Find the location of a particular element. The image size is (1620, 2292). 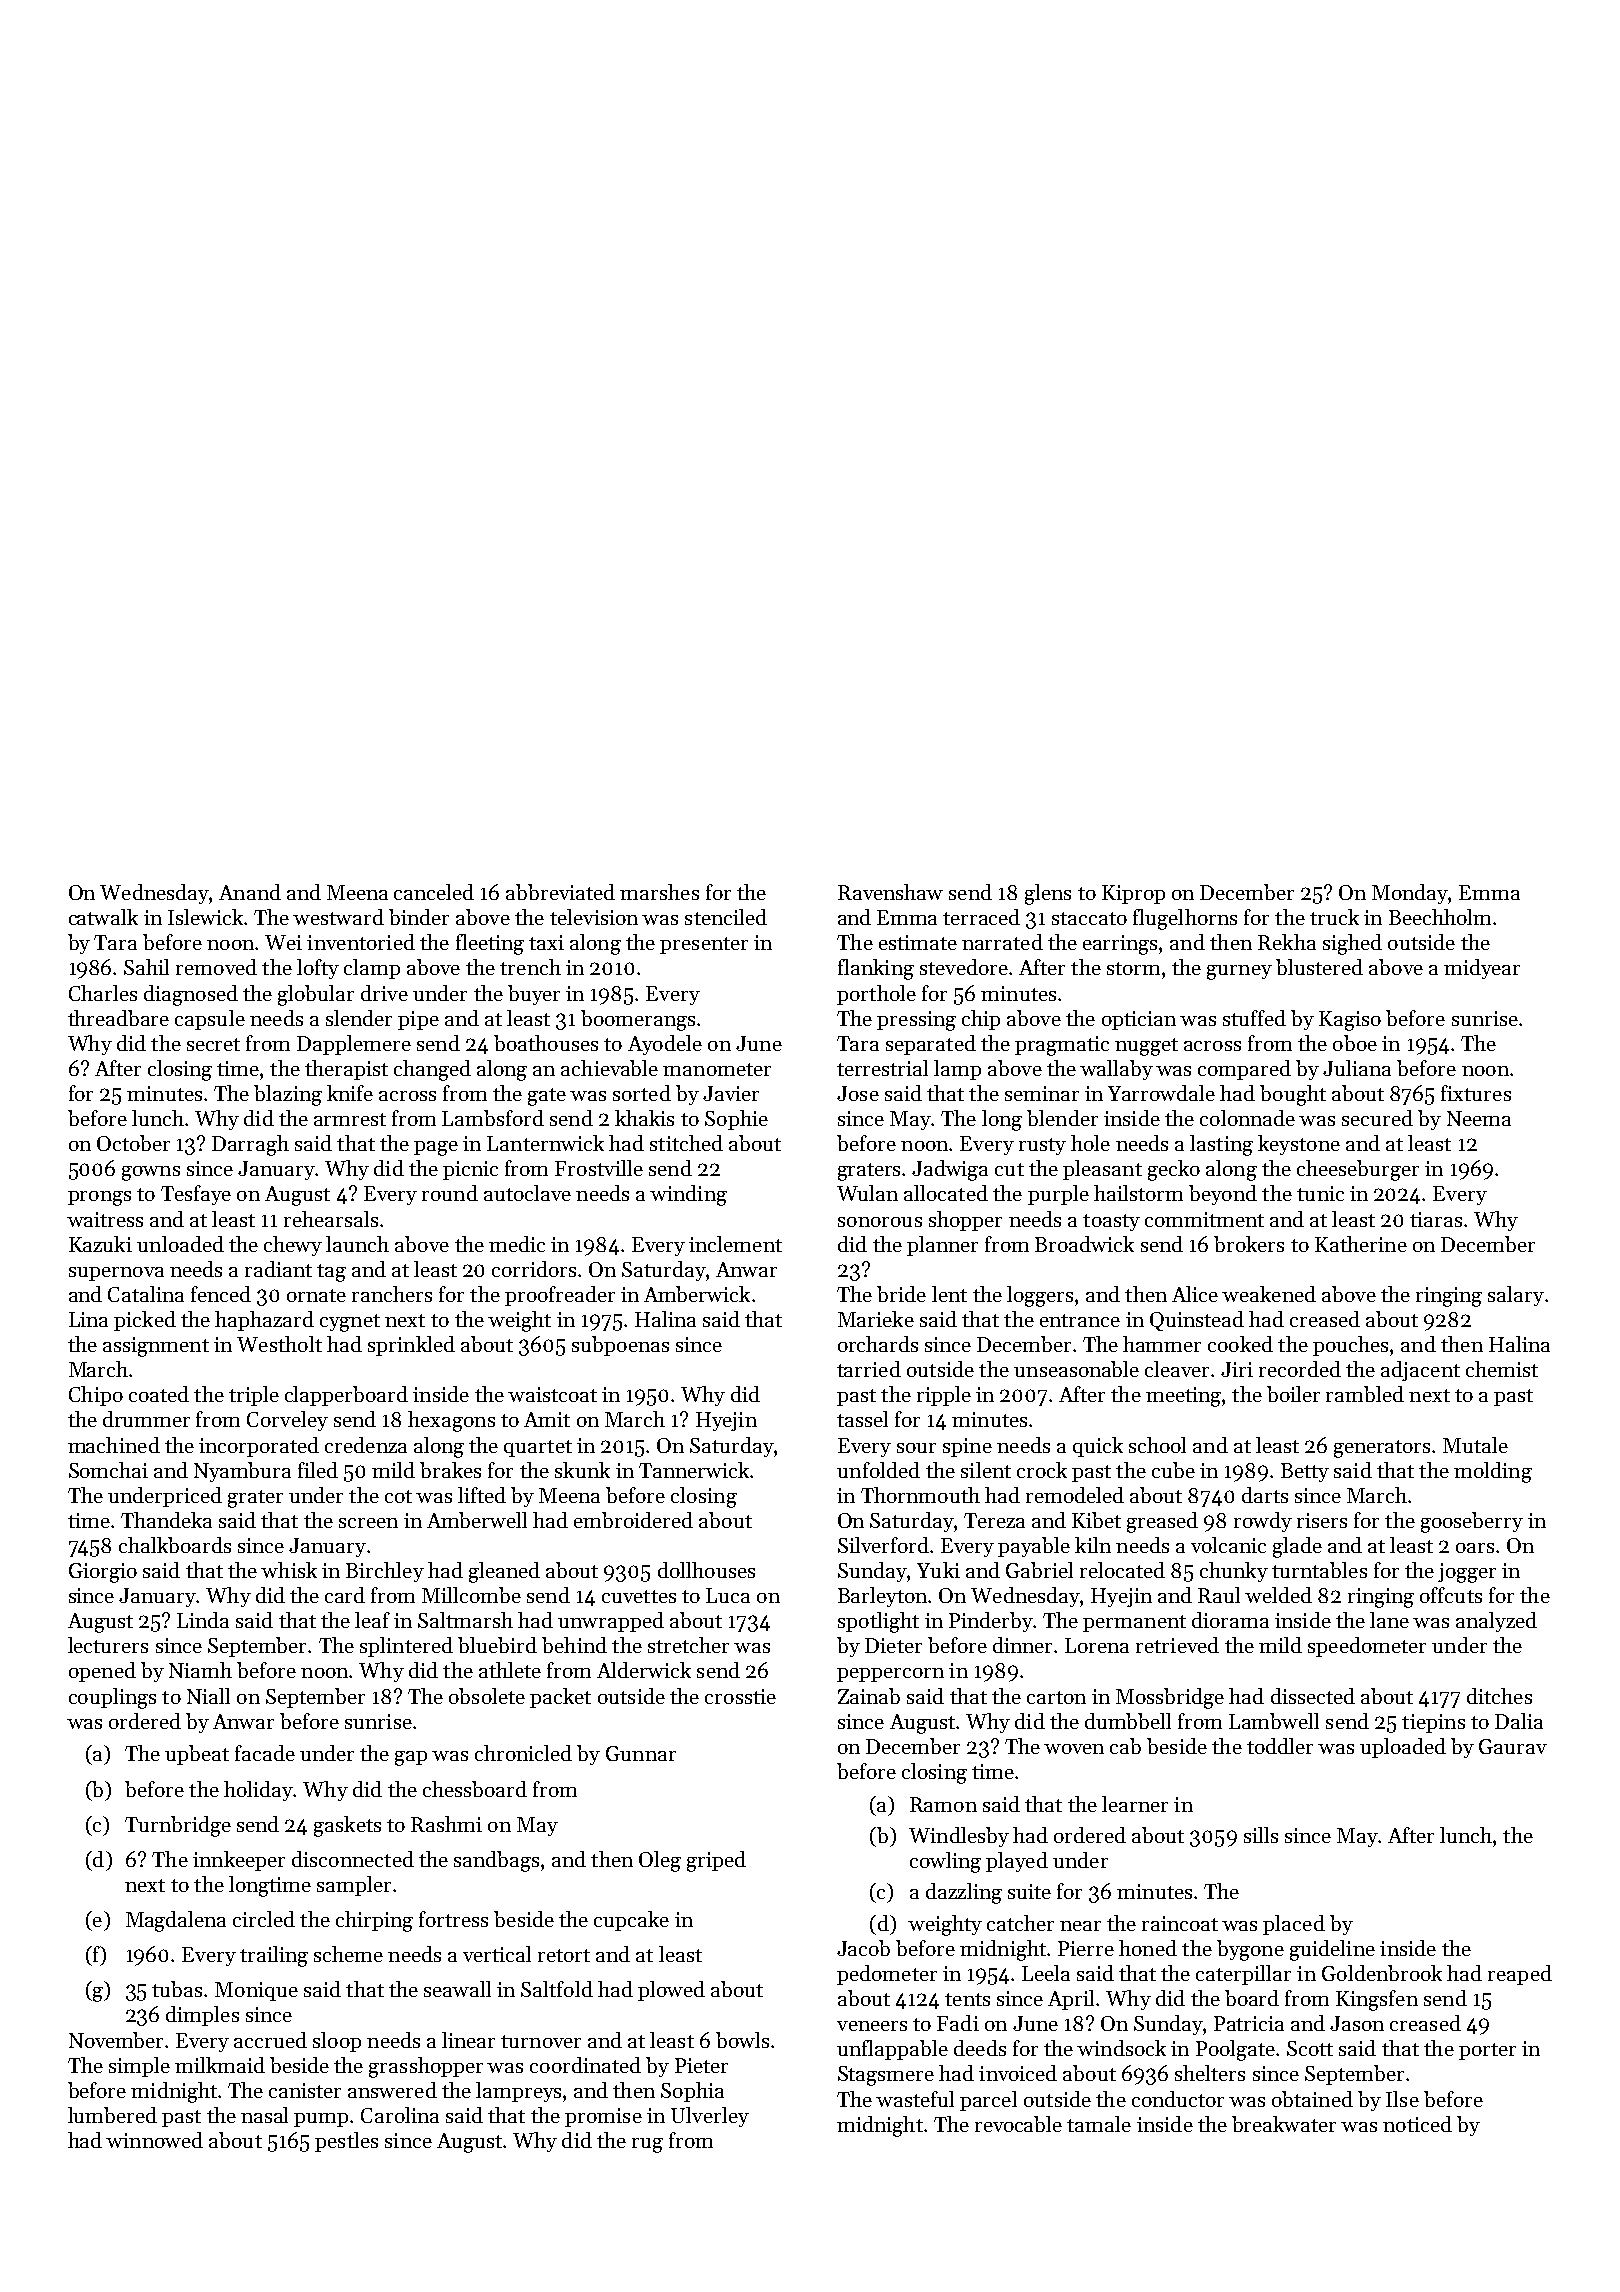

Kiprop is located at coordinates (1133, 894).
